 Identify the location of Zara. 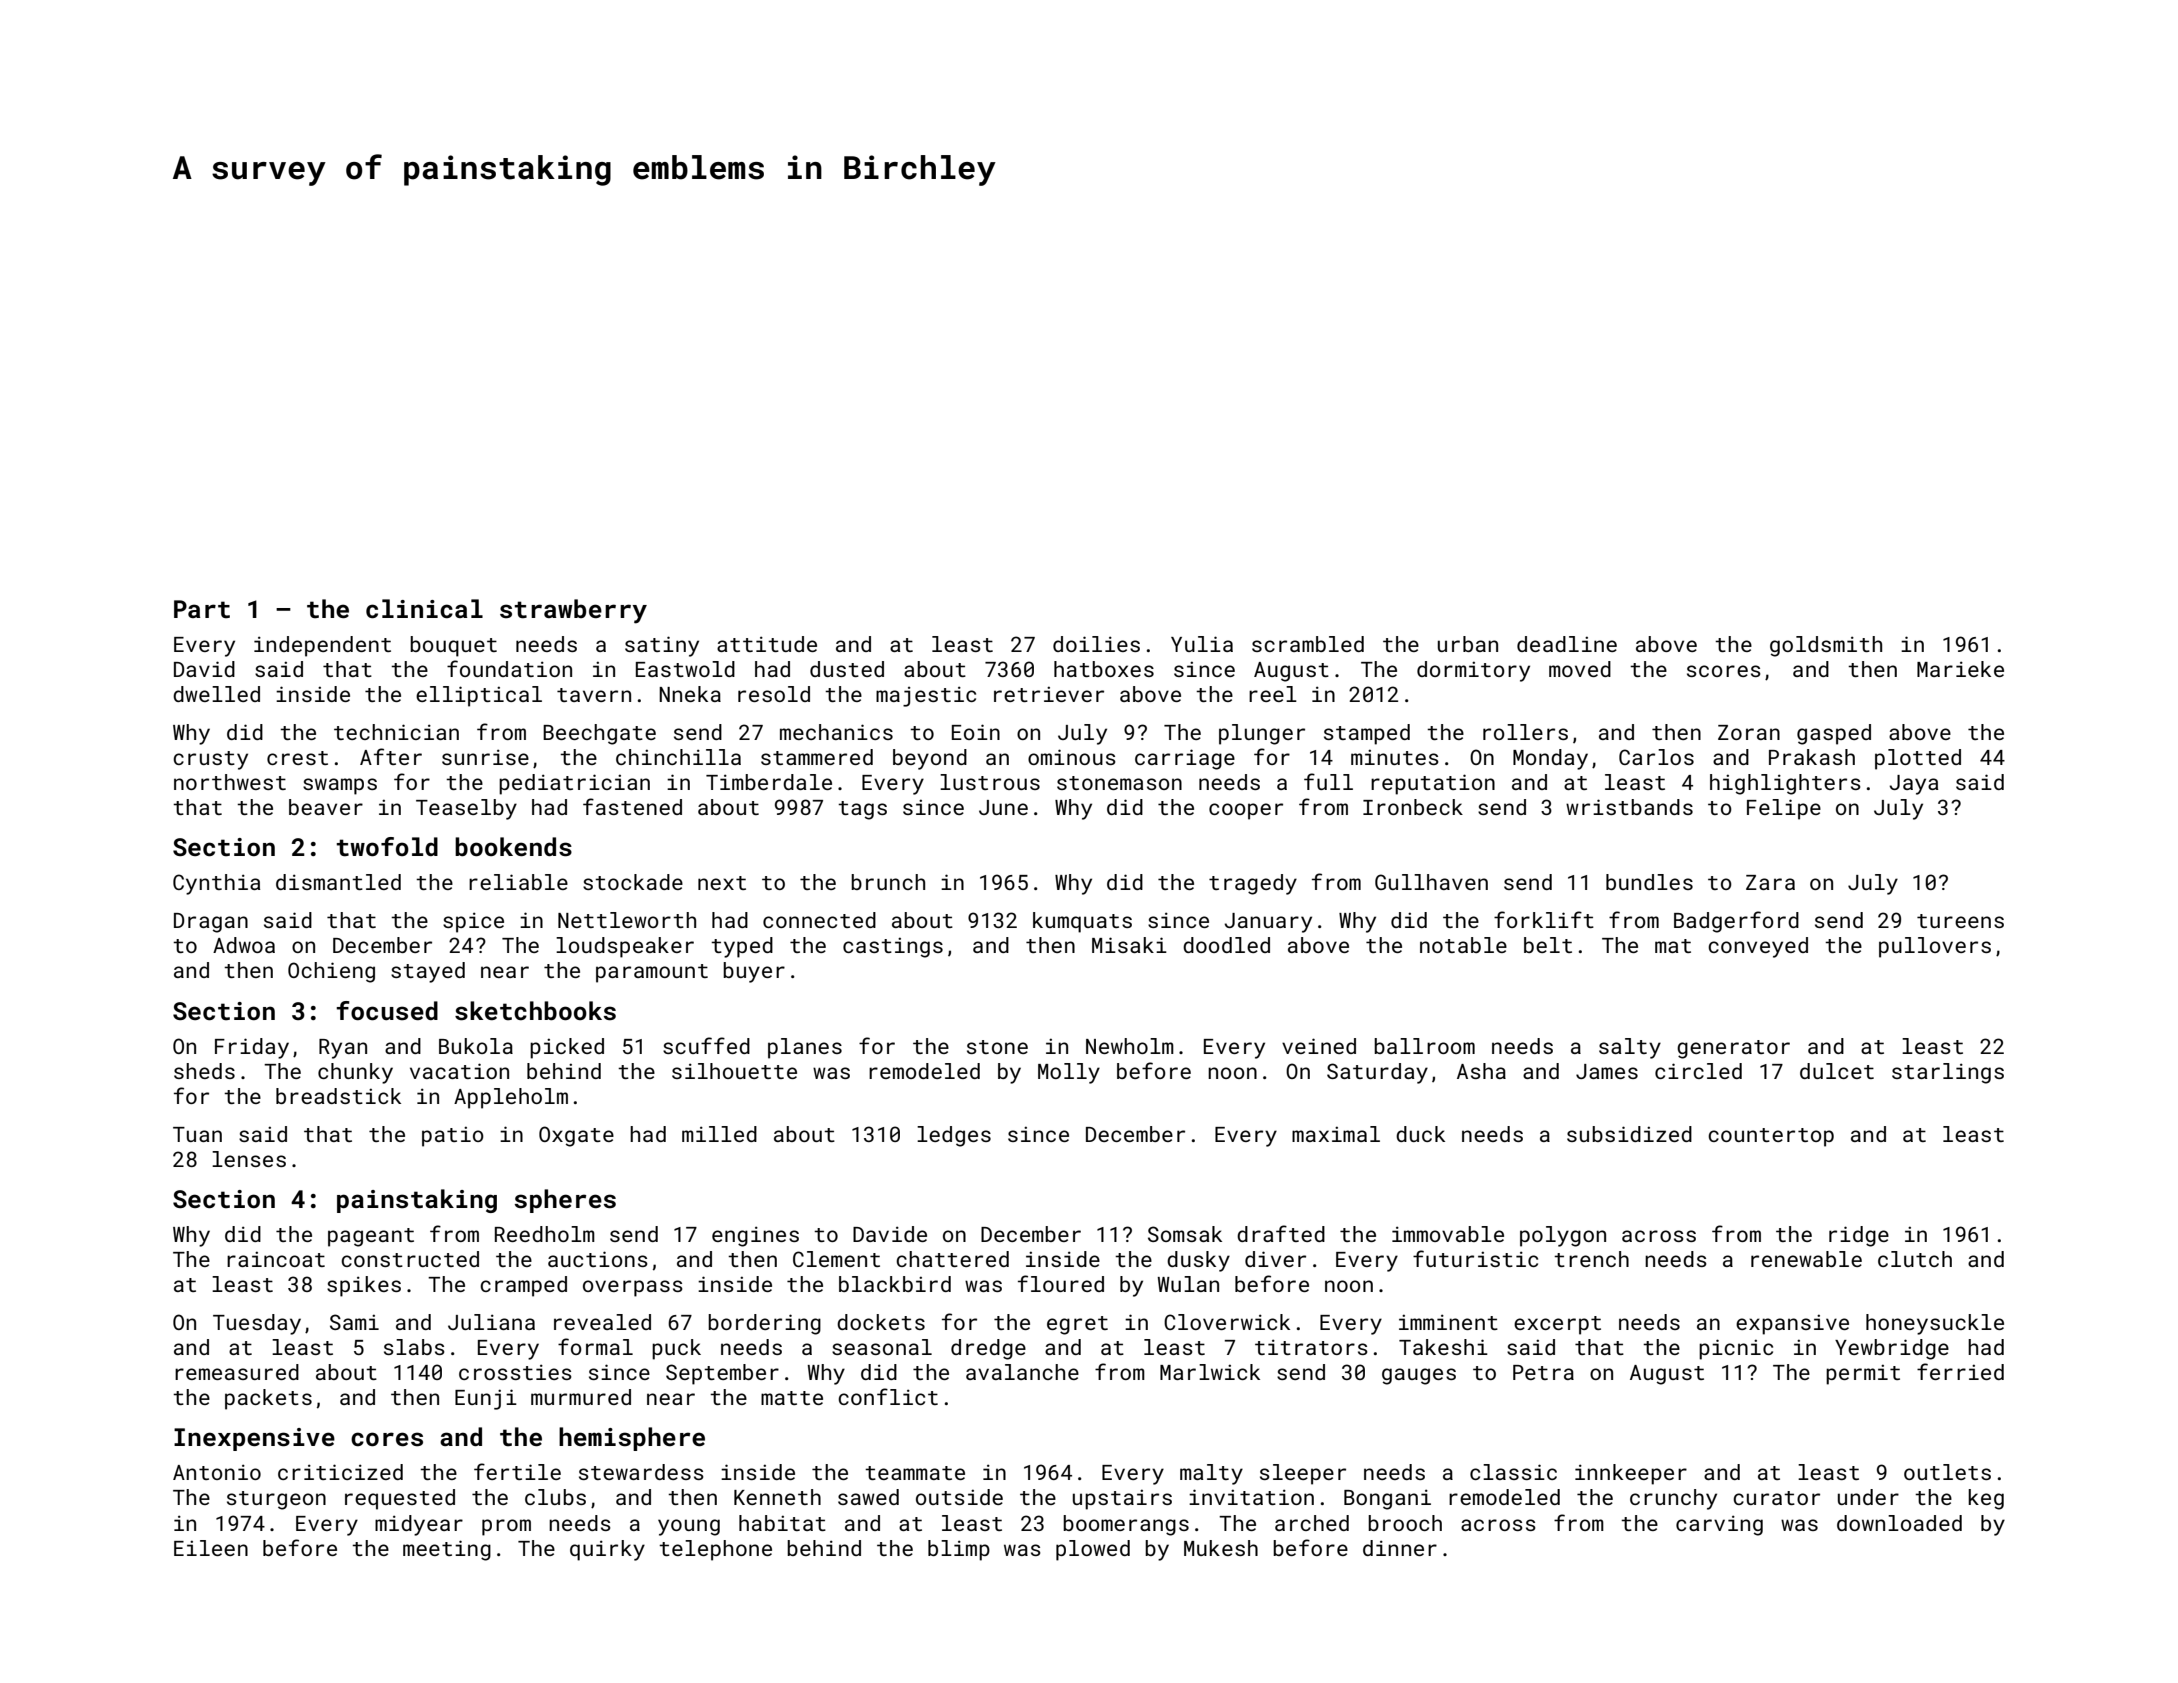
(1770, 882).
